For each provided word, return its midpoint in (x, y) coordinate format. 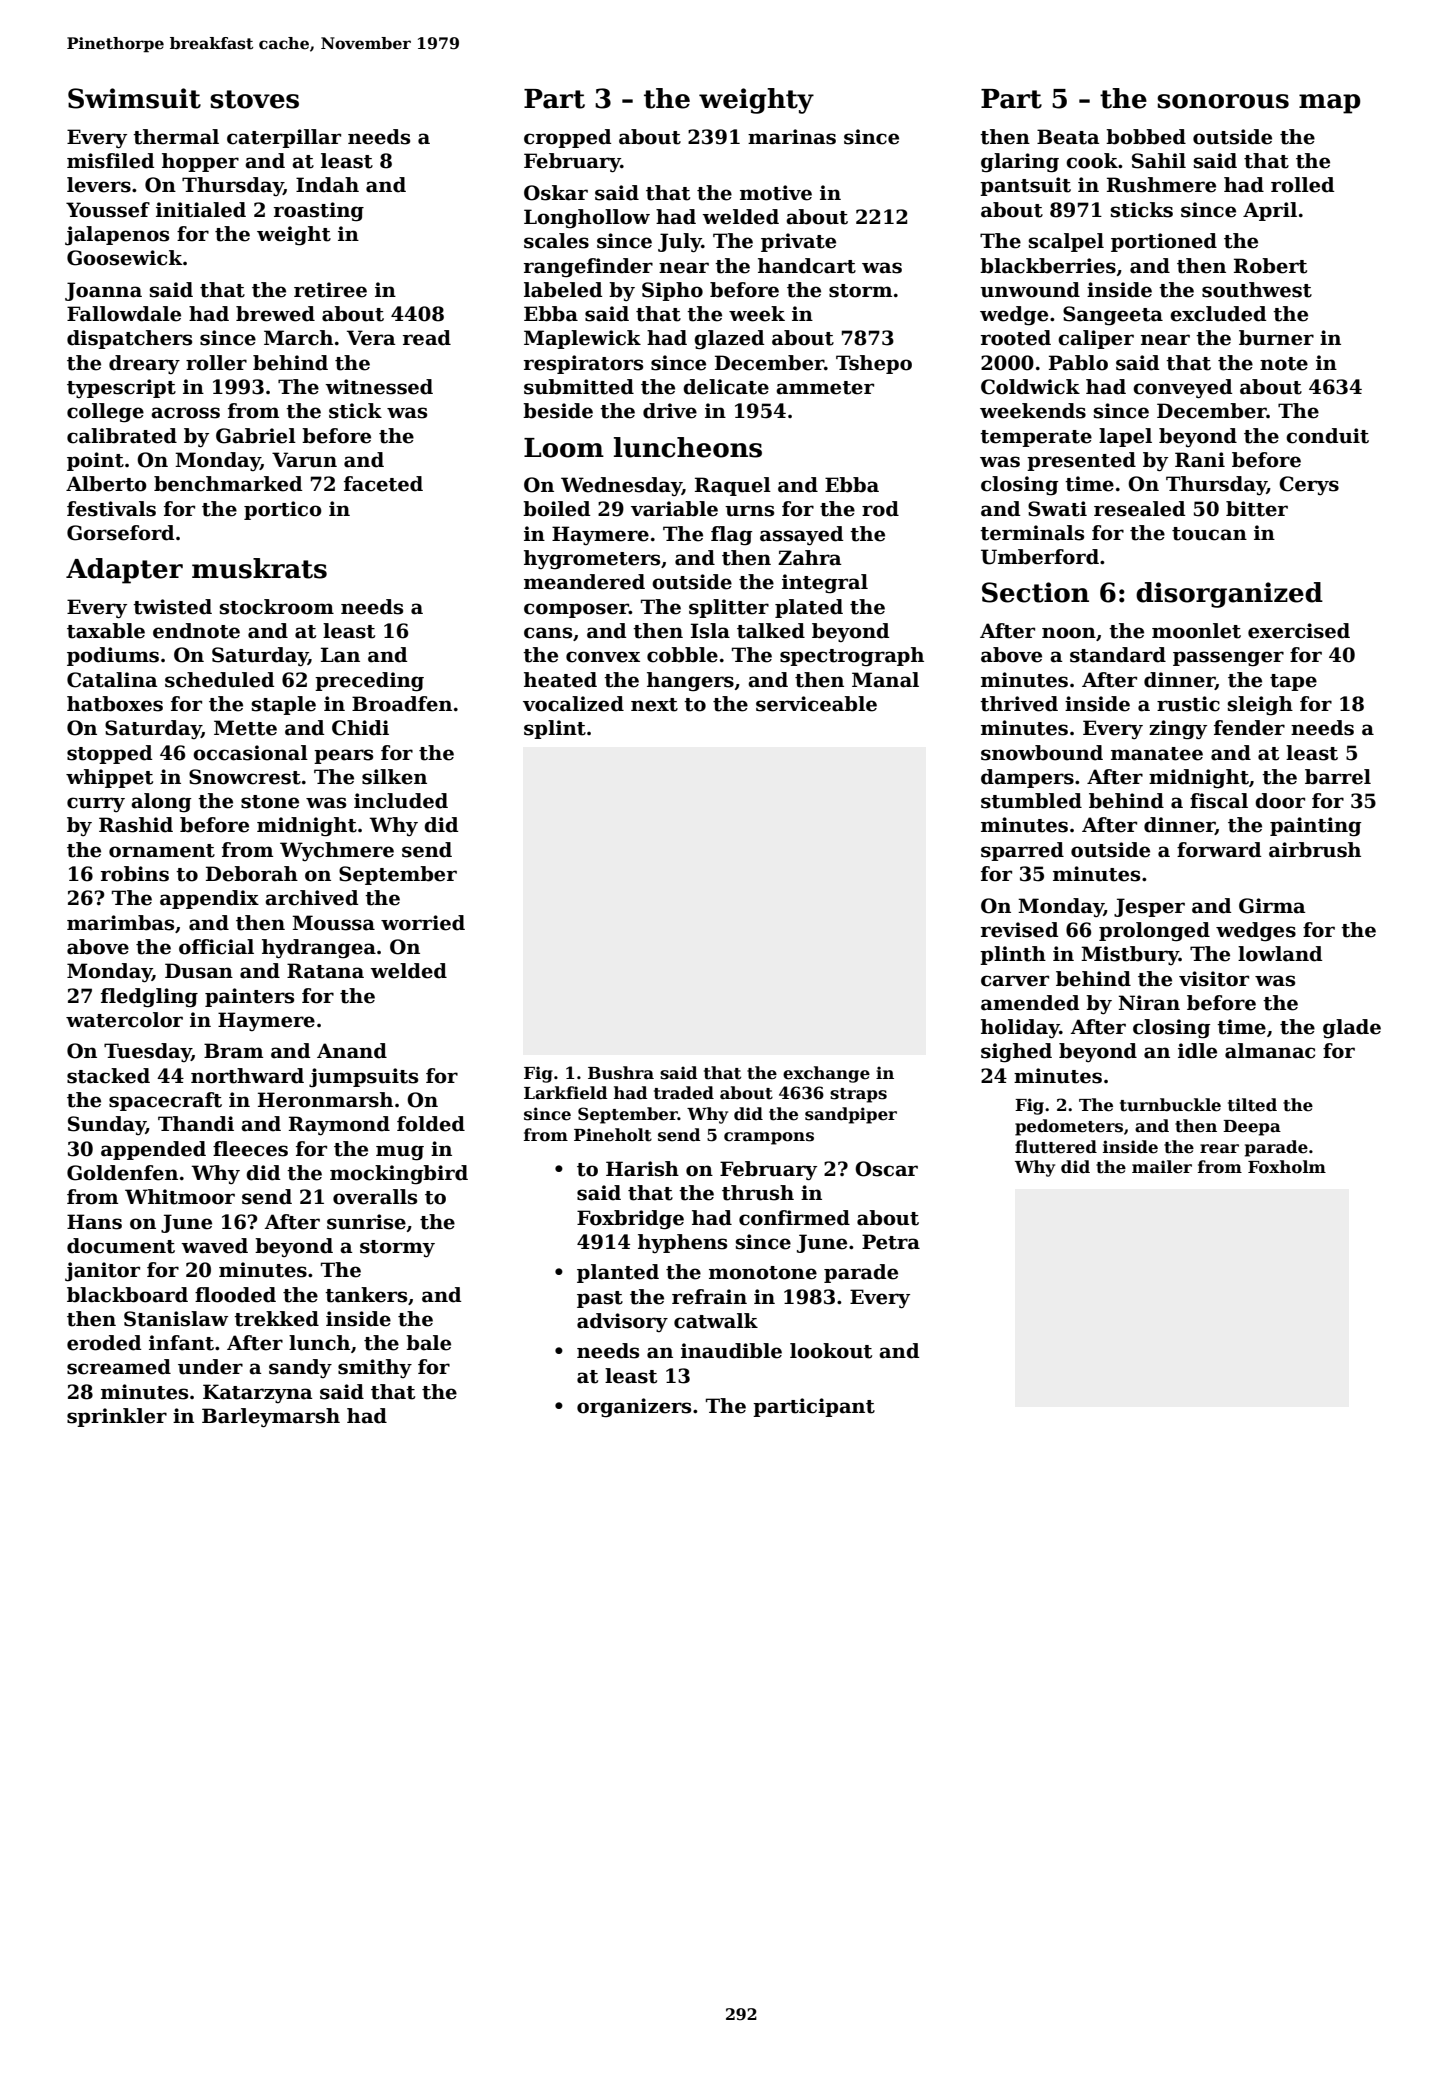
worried (423, 923)
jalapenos (117, 236)
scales (556, 241)
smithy (375, 1368)
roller (216, 363)
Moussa (333, 923)
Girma (1272, 906)
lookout (831, 1351)
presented (1081, 461)
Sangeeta (1113, 316)
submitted (579, 387)
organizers (634, 1407)
